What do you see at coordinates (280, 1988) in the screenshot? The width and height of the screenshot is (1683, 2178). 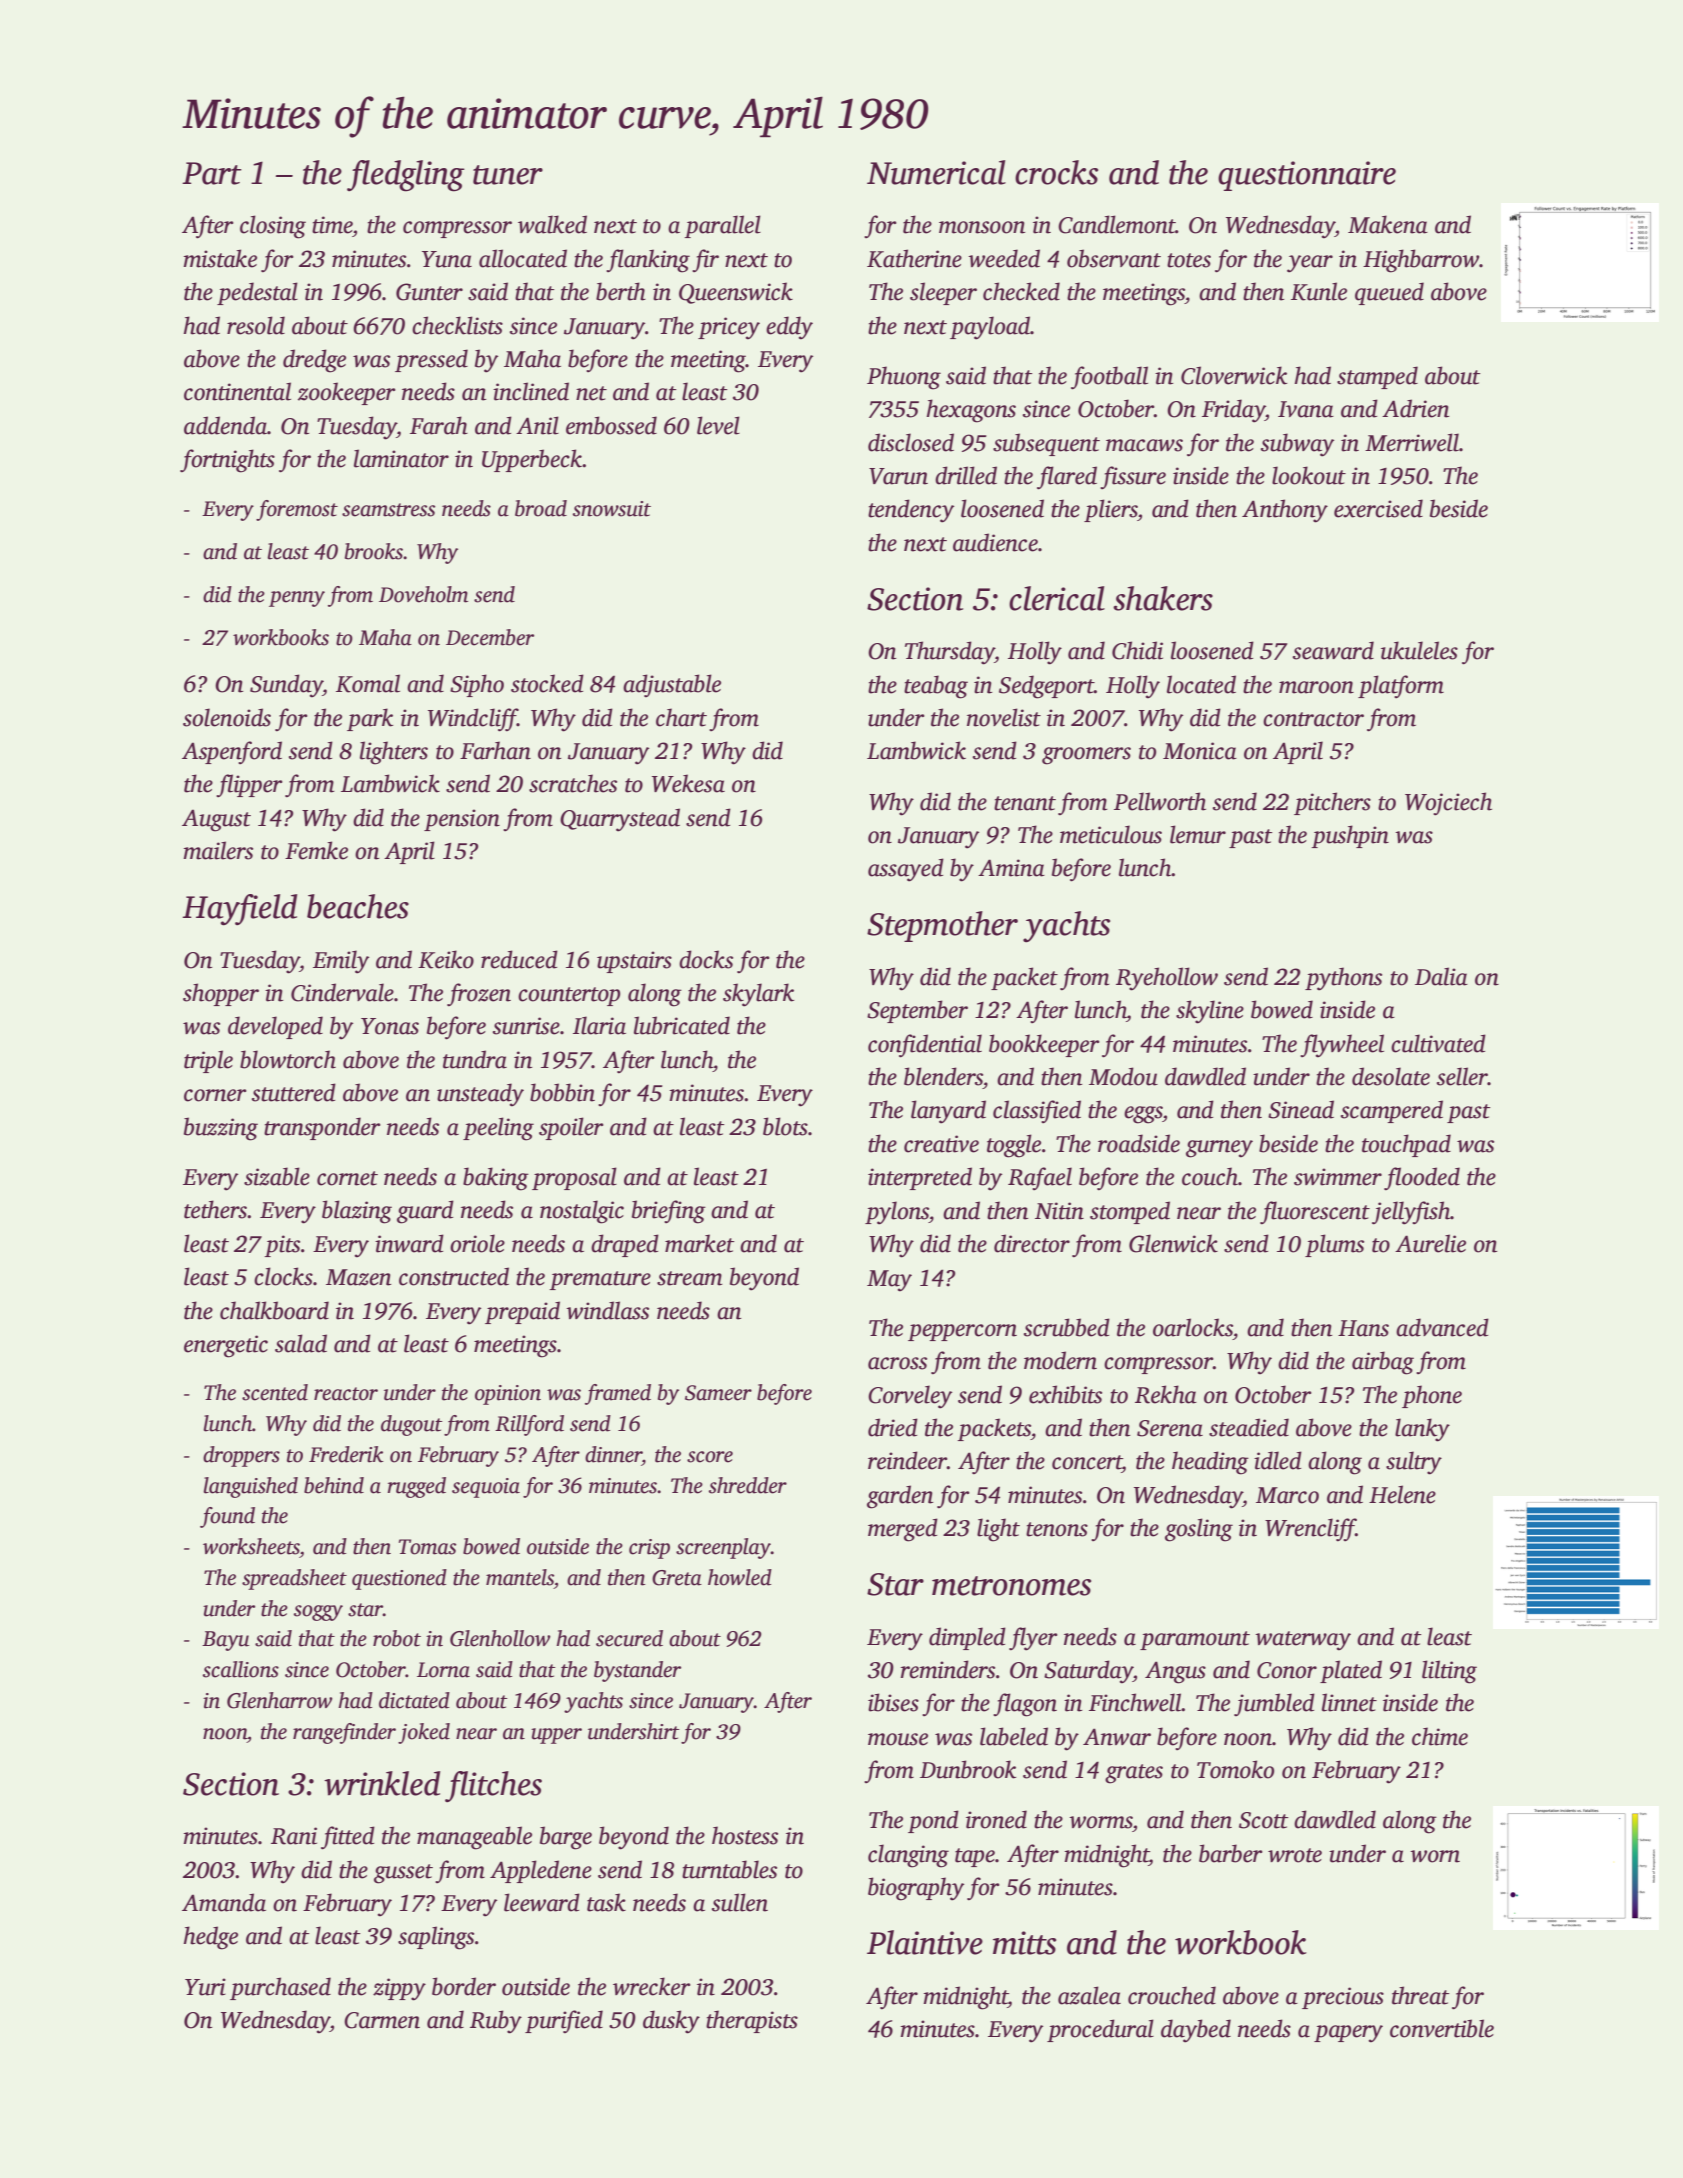 I see `purchased` at bounding box center [280, 1988].
